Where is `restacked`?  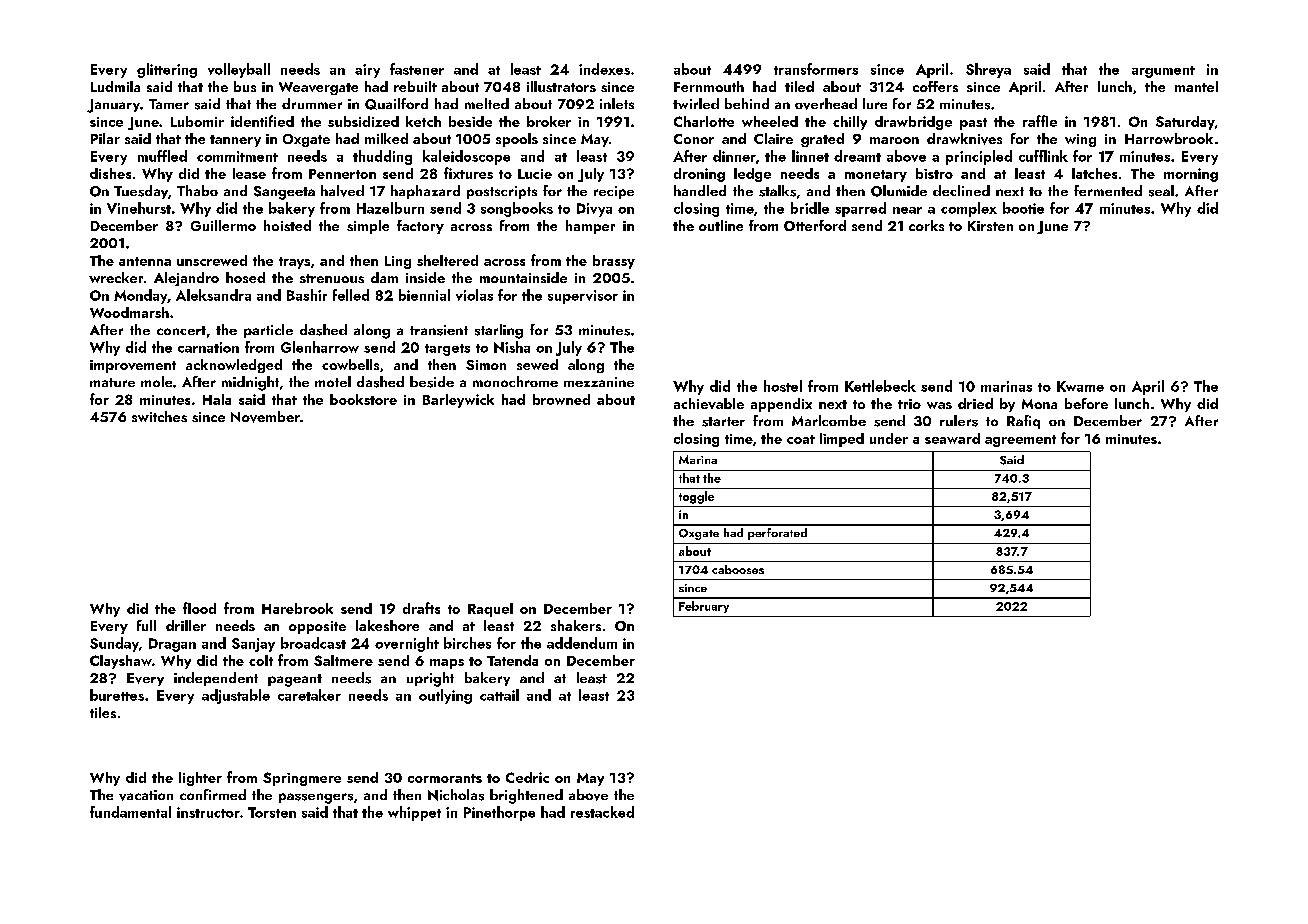
restacked is located at coordinates (602, 812).
